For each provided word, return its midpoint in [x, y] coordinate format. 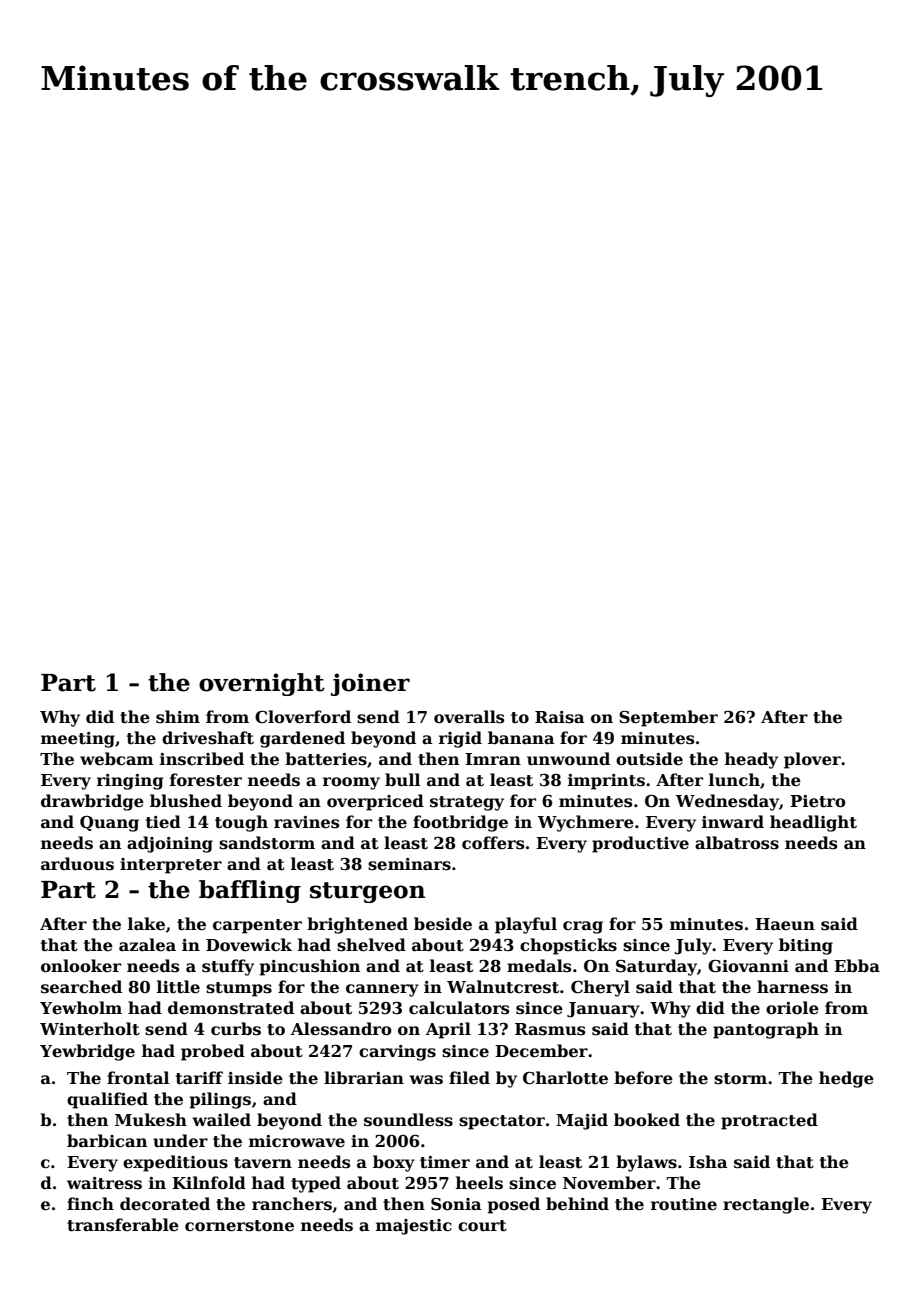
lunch [734, 780]
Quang [109, 824]
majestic [414, 1227]
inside [255, 1078]
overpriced [375, 802]
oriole [792, 1008]
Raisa [560, 717]
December [541, 1051]
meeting [78, 740]
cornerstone [239, 1226]
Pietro [818, 801]
